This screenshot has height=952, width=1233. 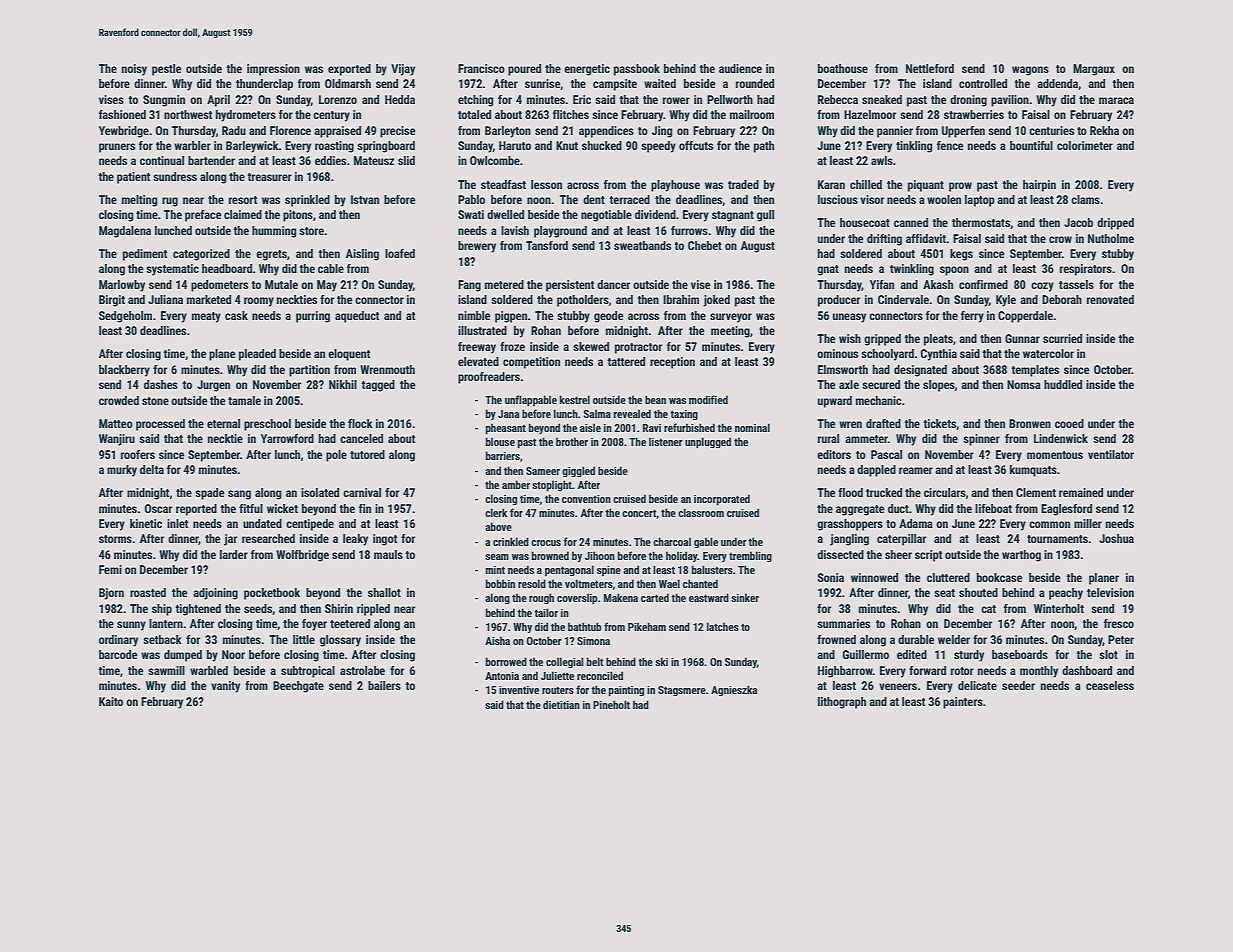 What do you see at coordinates (314, 625) in the screenshot?
I see `foyer` at bounding box center [314, 625].
